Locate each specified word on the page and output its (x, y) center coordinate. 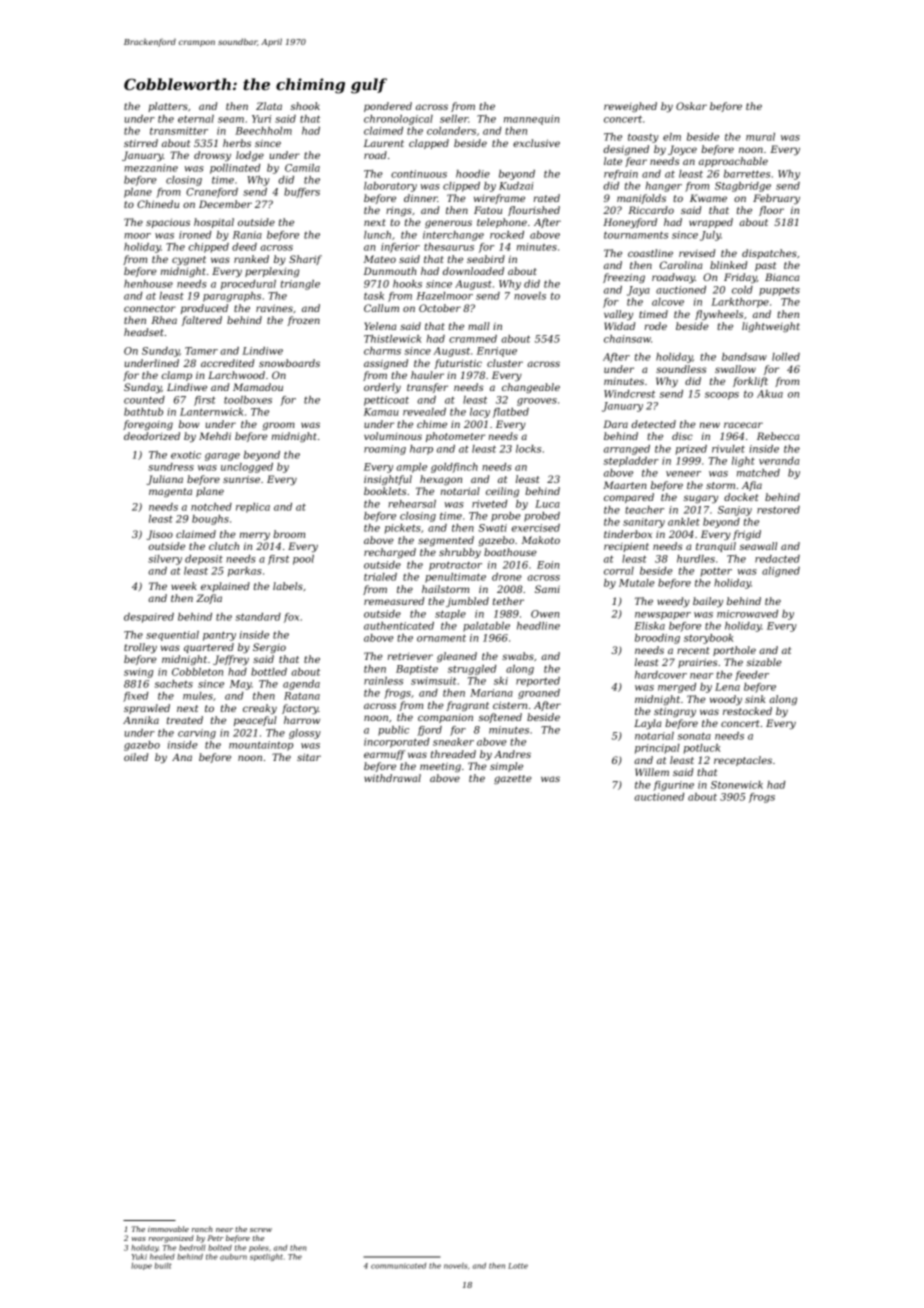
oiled (136, 757)
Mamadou (258, 387)
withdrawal (392, 778)
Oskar (691, 106)
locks (528, 449)
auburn (233, 1257)
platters (168, 107)
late (613, 161)
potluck (702, 749)
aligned (781, 572)
